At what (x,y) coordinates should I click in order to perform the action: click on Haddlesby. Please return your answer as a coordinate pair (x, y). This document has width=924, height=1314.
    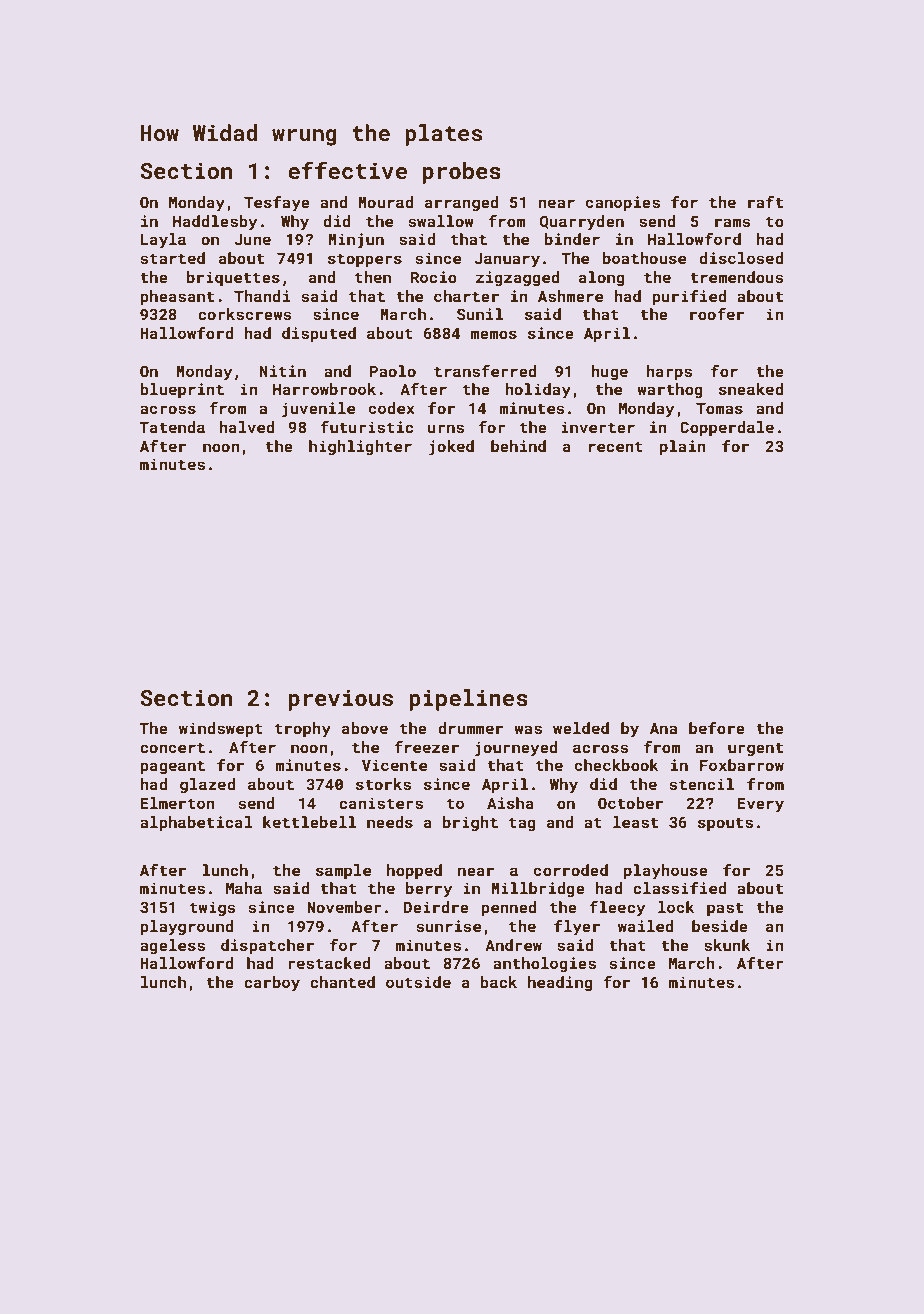
    Looking at the image, I should click on (215, 223).
